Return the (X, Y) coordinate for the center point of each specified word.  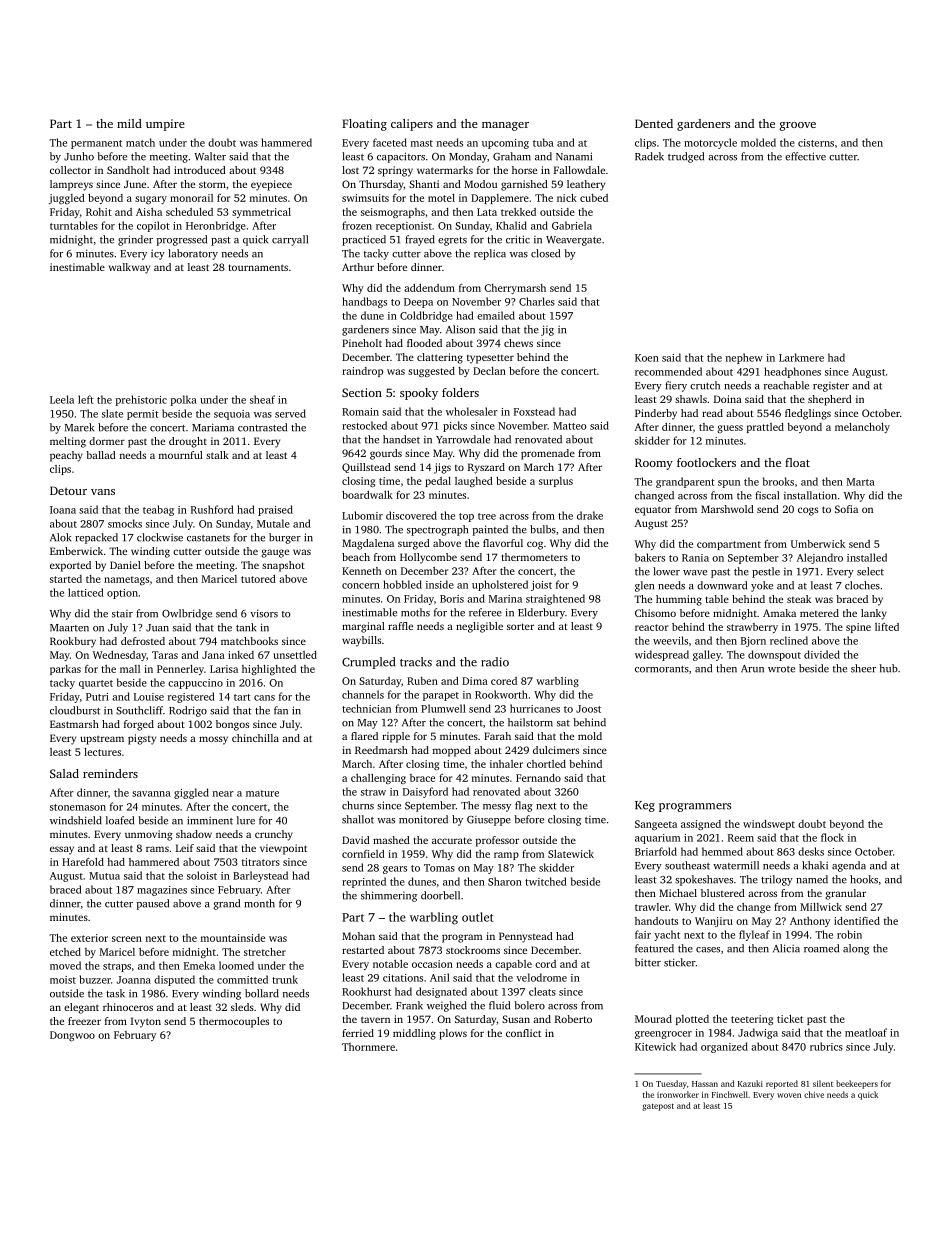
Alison (460, 329)
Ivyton (146, 1022)
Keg (645, 806)
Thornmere (368, 1047)
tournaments (258, 267)
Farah (497, 736)
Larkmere (801, 357)
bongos (232, 725)
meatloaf (866, 1032)
